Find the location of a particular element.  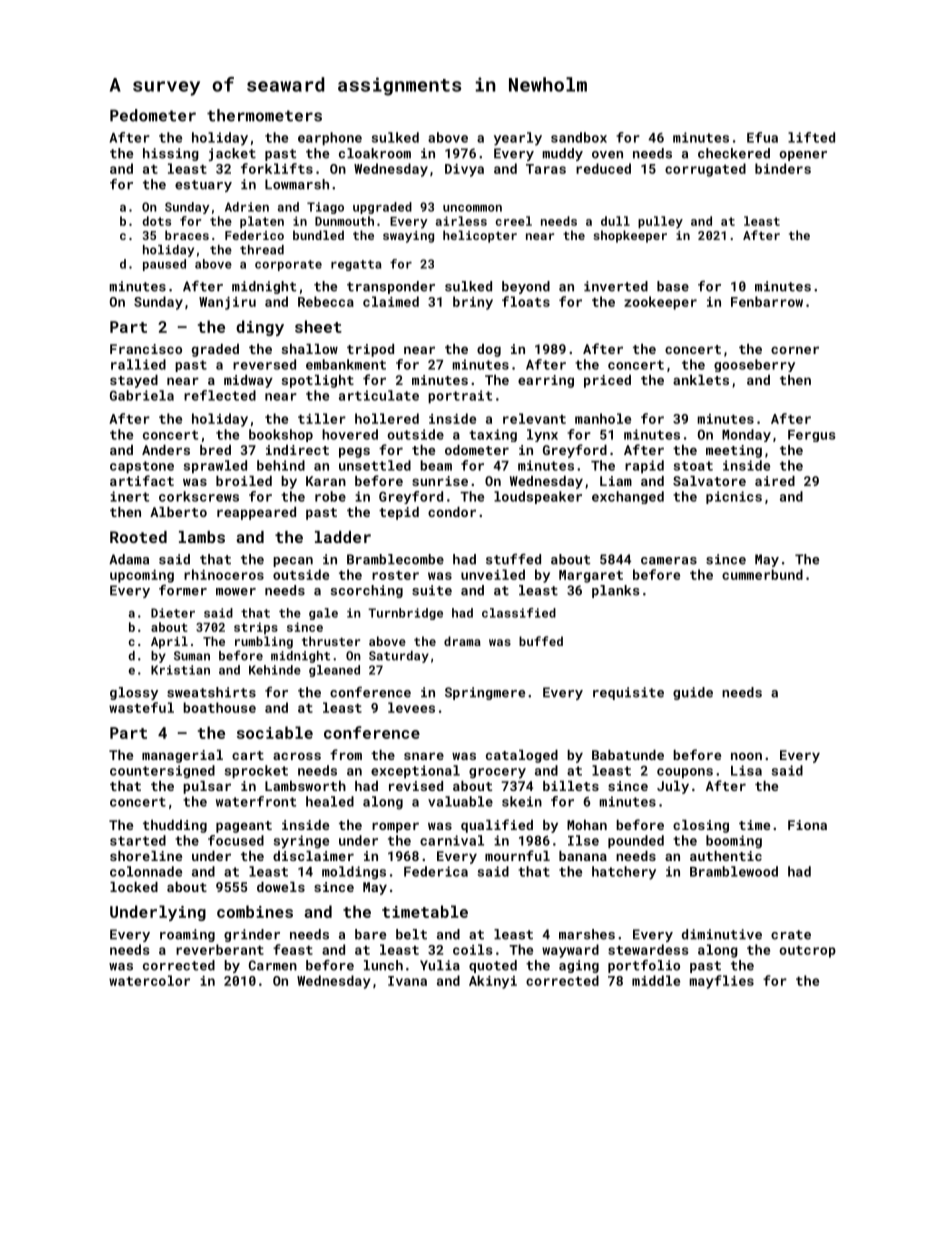

Babatunde is located at coordinates (628, 755).
